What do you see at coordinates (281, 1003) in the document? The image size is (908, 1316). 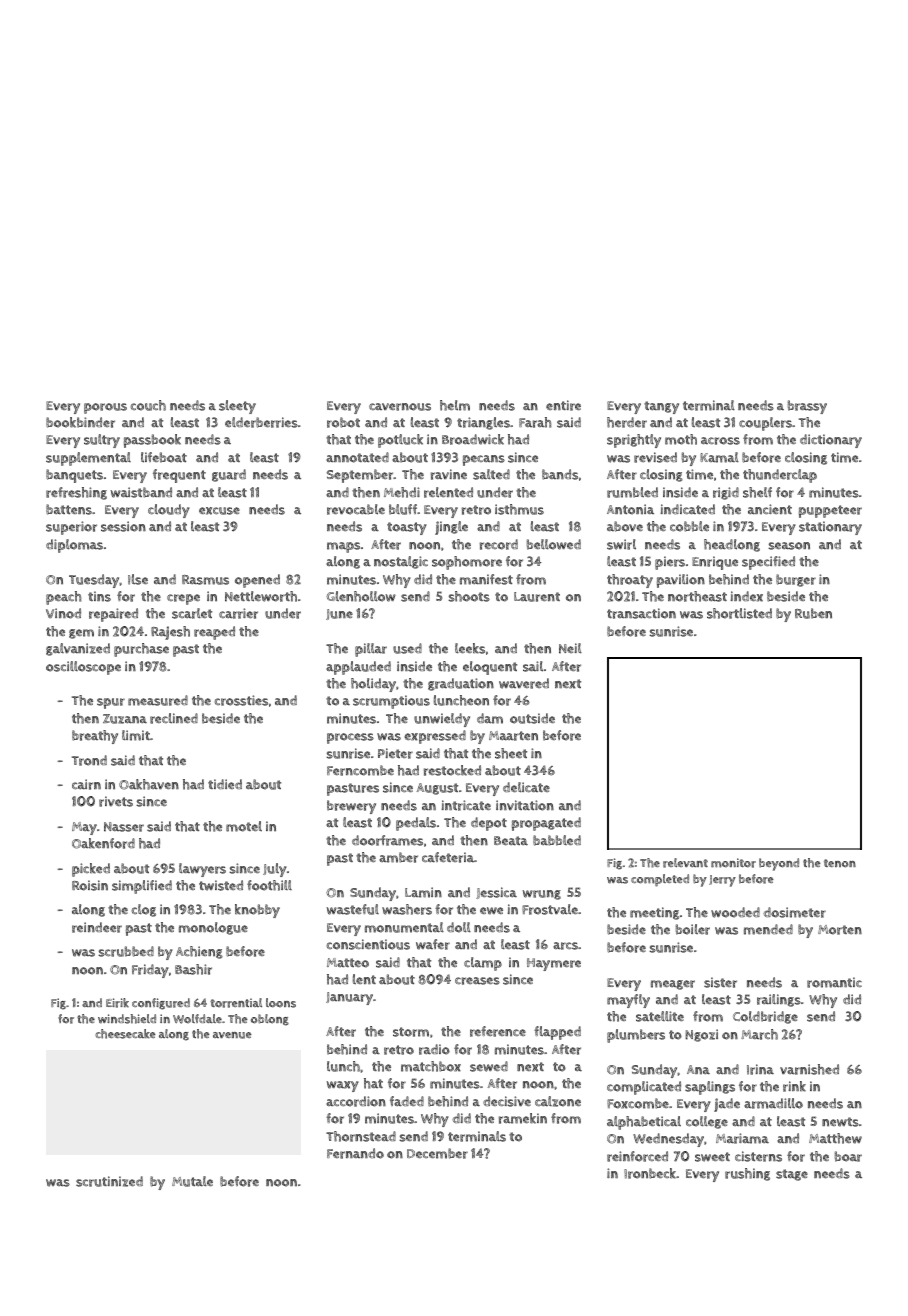 I see `loons` at bounding box center [281, 1003].
